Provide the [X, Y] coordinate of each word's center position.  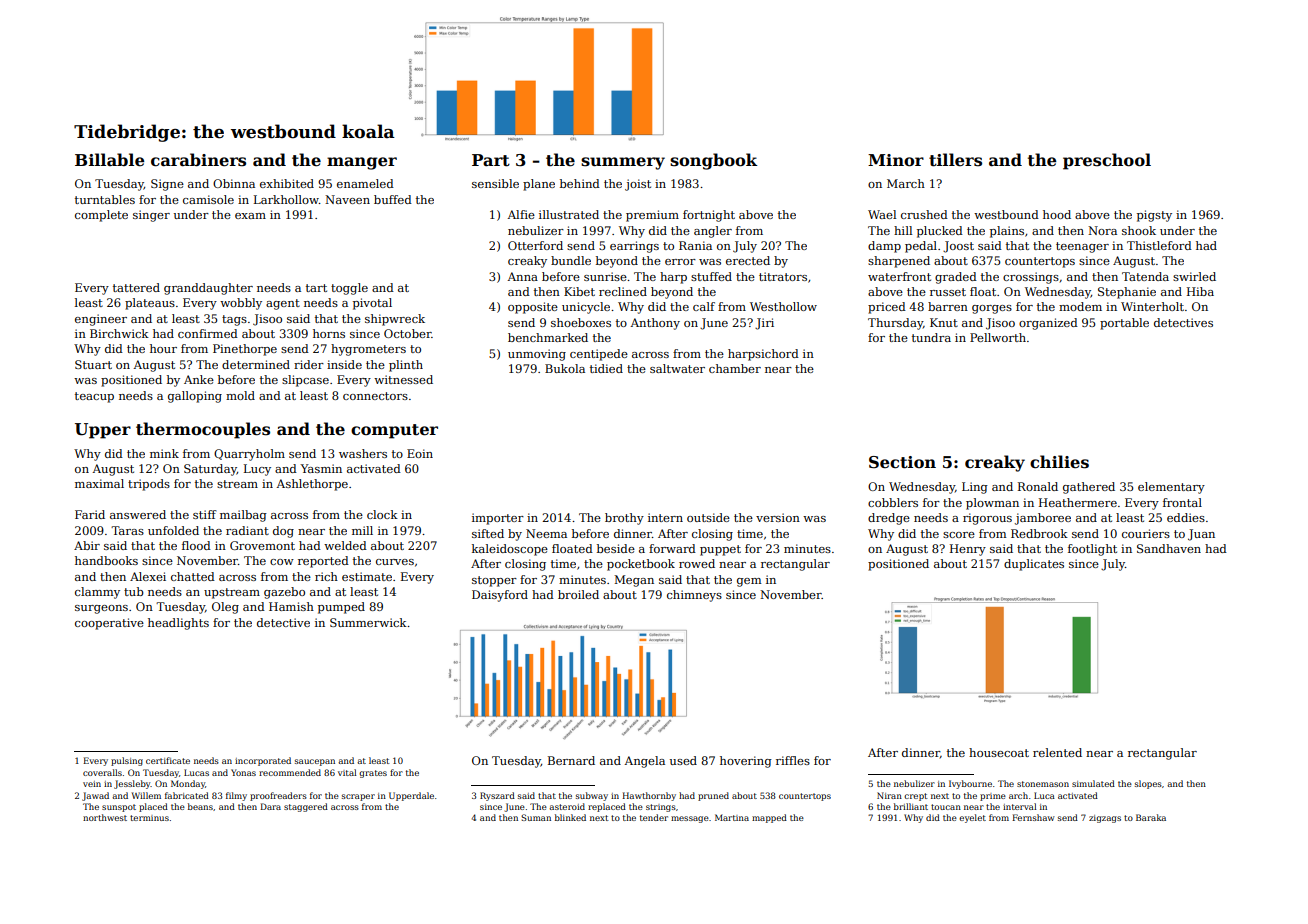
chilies [1059, 462]
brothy [624, 519]
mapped [769, 818]
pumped [341, 608]
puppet [720, 550]
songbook [714, 161]
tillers [955, 160]
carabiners [198, 160]
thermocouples [203, 430]
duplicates [1034, 565]
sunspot [119, 808]
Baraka [1151, 817]
